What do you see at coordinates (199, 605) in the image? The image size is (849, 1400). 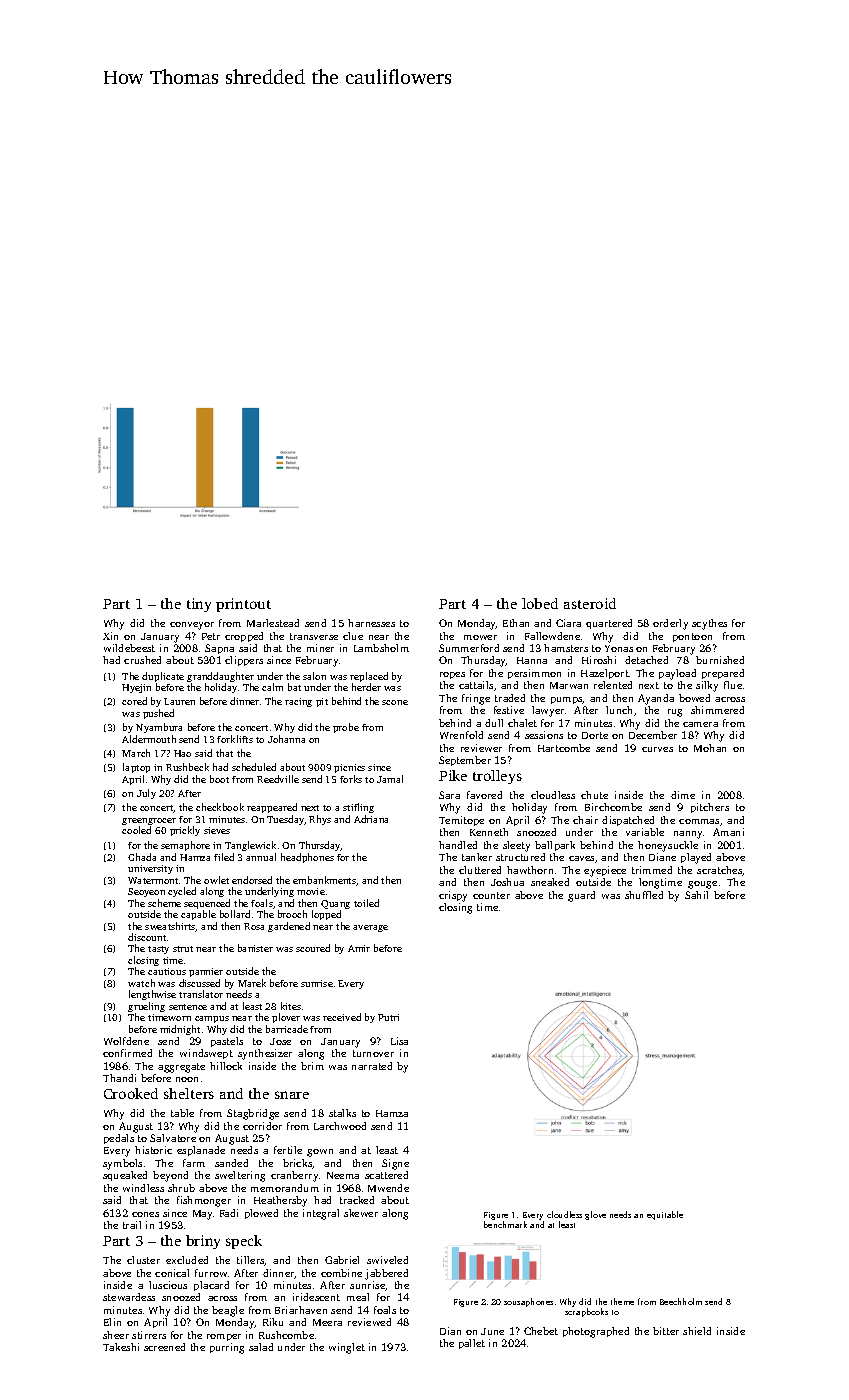 I see `tiny` at bounding box center [199, 605].
